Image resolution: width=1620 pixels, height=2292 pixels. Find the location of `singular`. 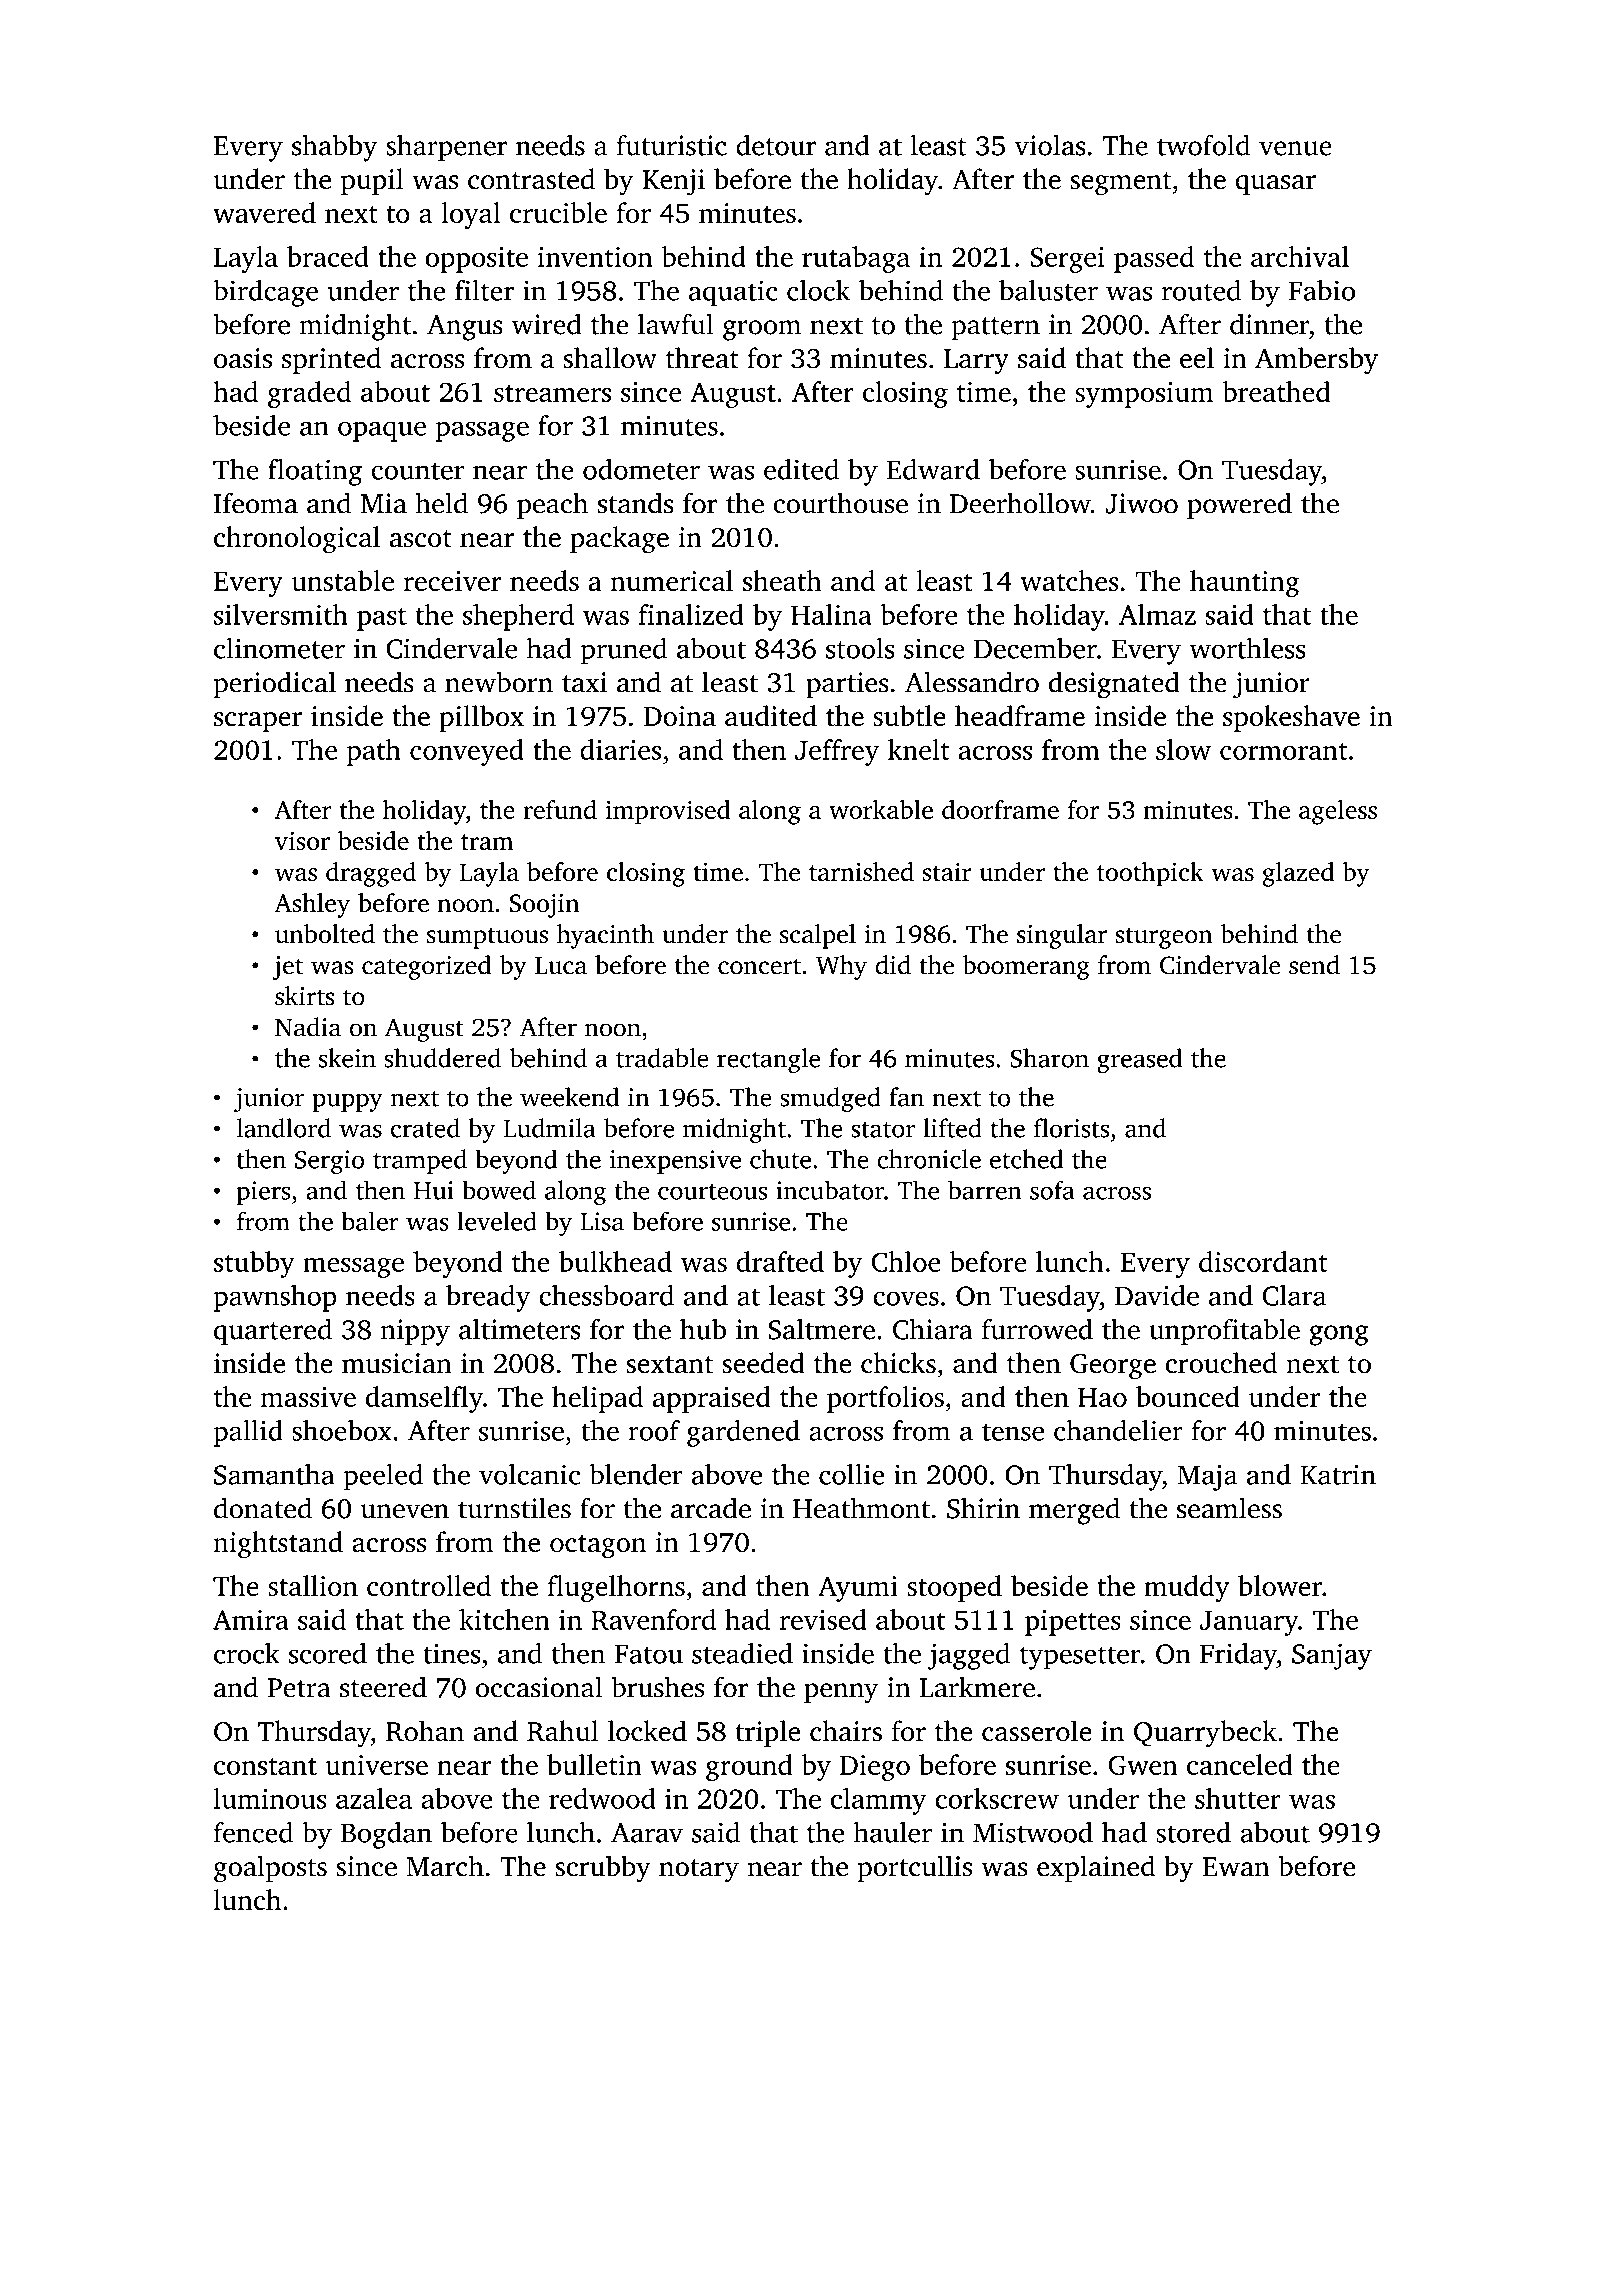

singular is located at coordinates (1062, 936).
